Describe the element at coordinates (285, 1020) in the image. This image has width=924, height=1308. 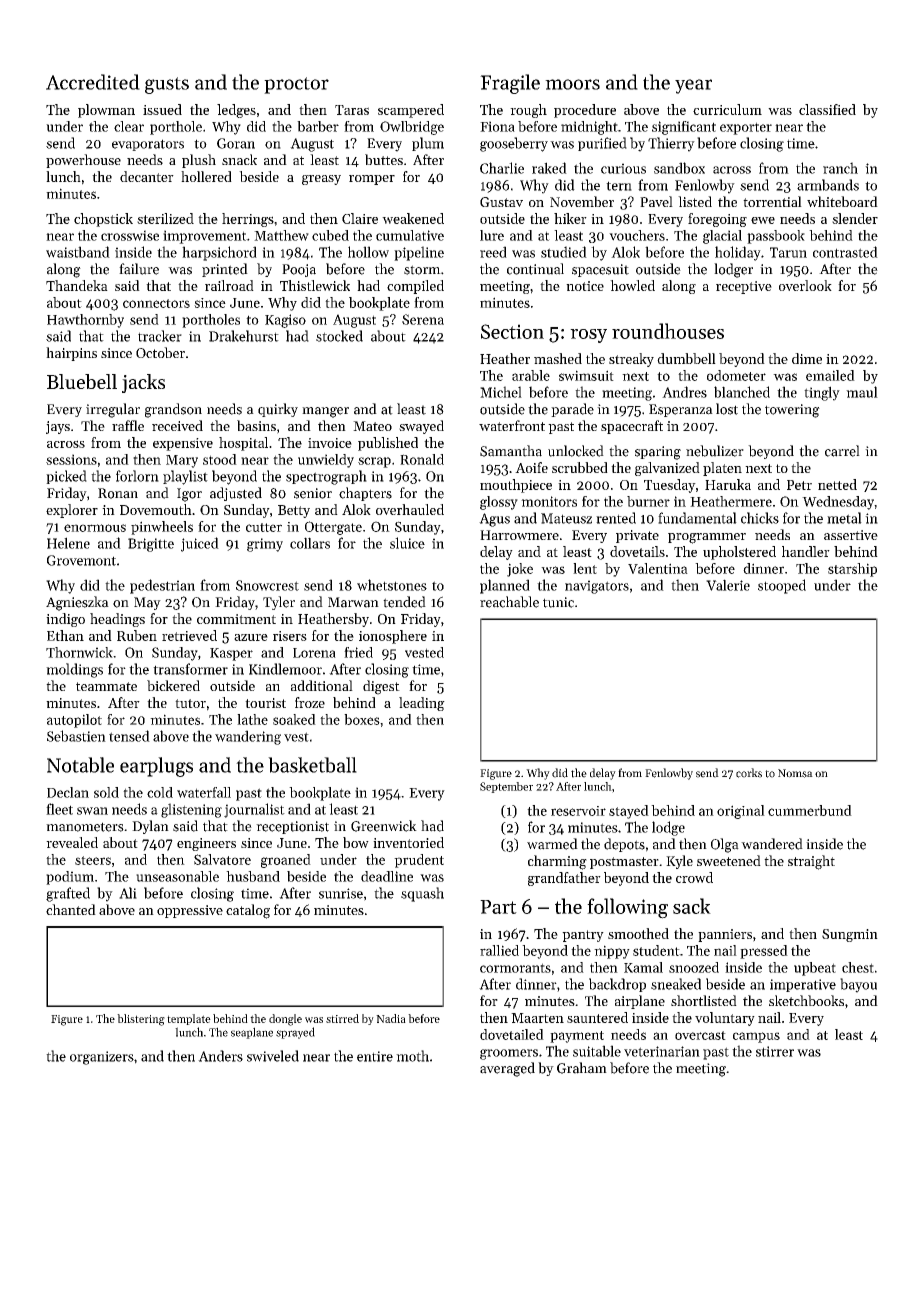
I see `dongle` at that location.
